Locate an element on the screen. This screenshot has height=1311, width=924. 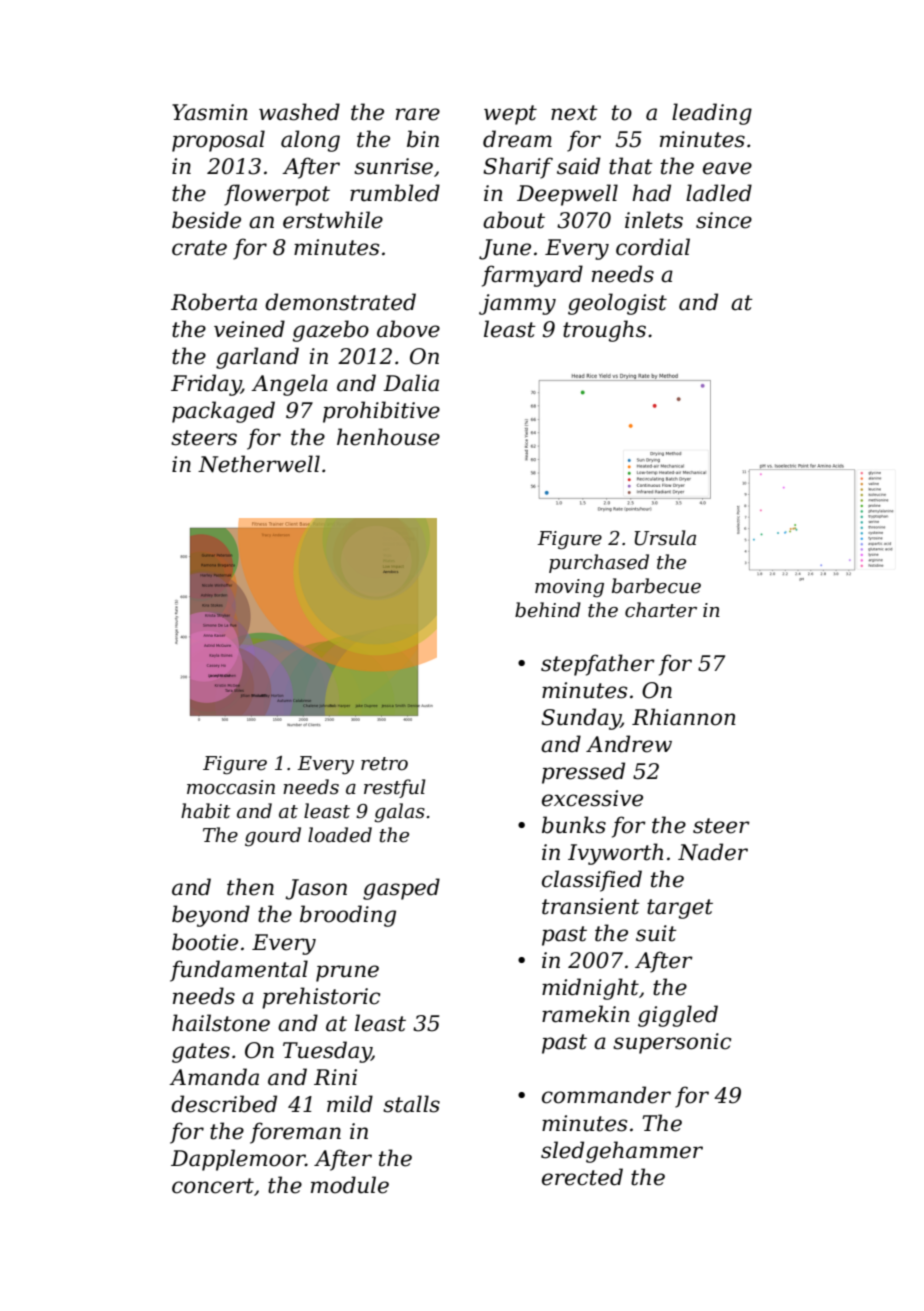
erected is located at coordinates (582, 1177).
